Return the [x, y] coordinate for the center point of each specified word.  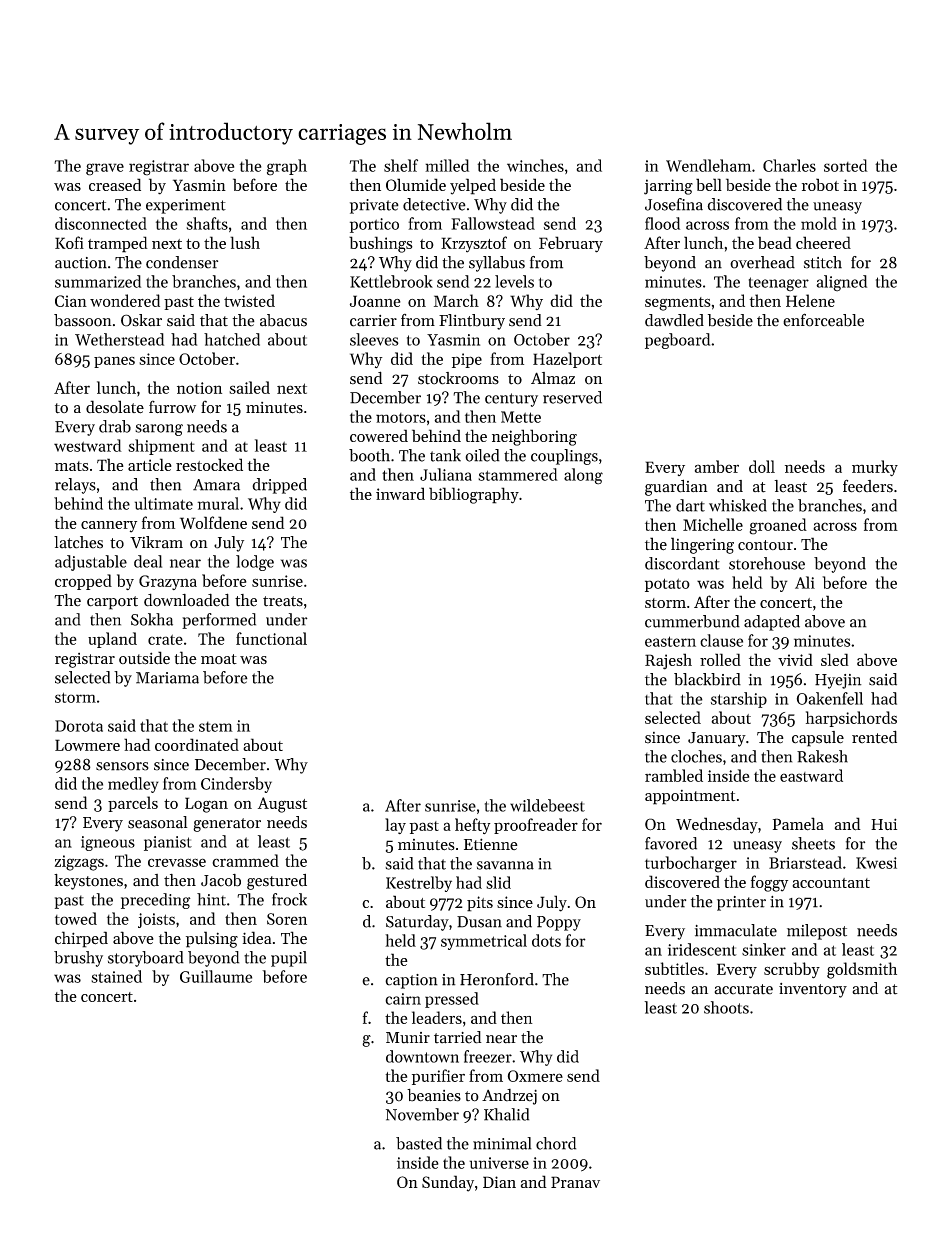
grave [105, 169]
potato [667, 585]
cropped [83, 582]
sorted [846, 165]
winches [535, 165]
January [717, 739]
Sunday [448, 1183]
